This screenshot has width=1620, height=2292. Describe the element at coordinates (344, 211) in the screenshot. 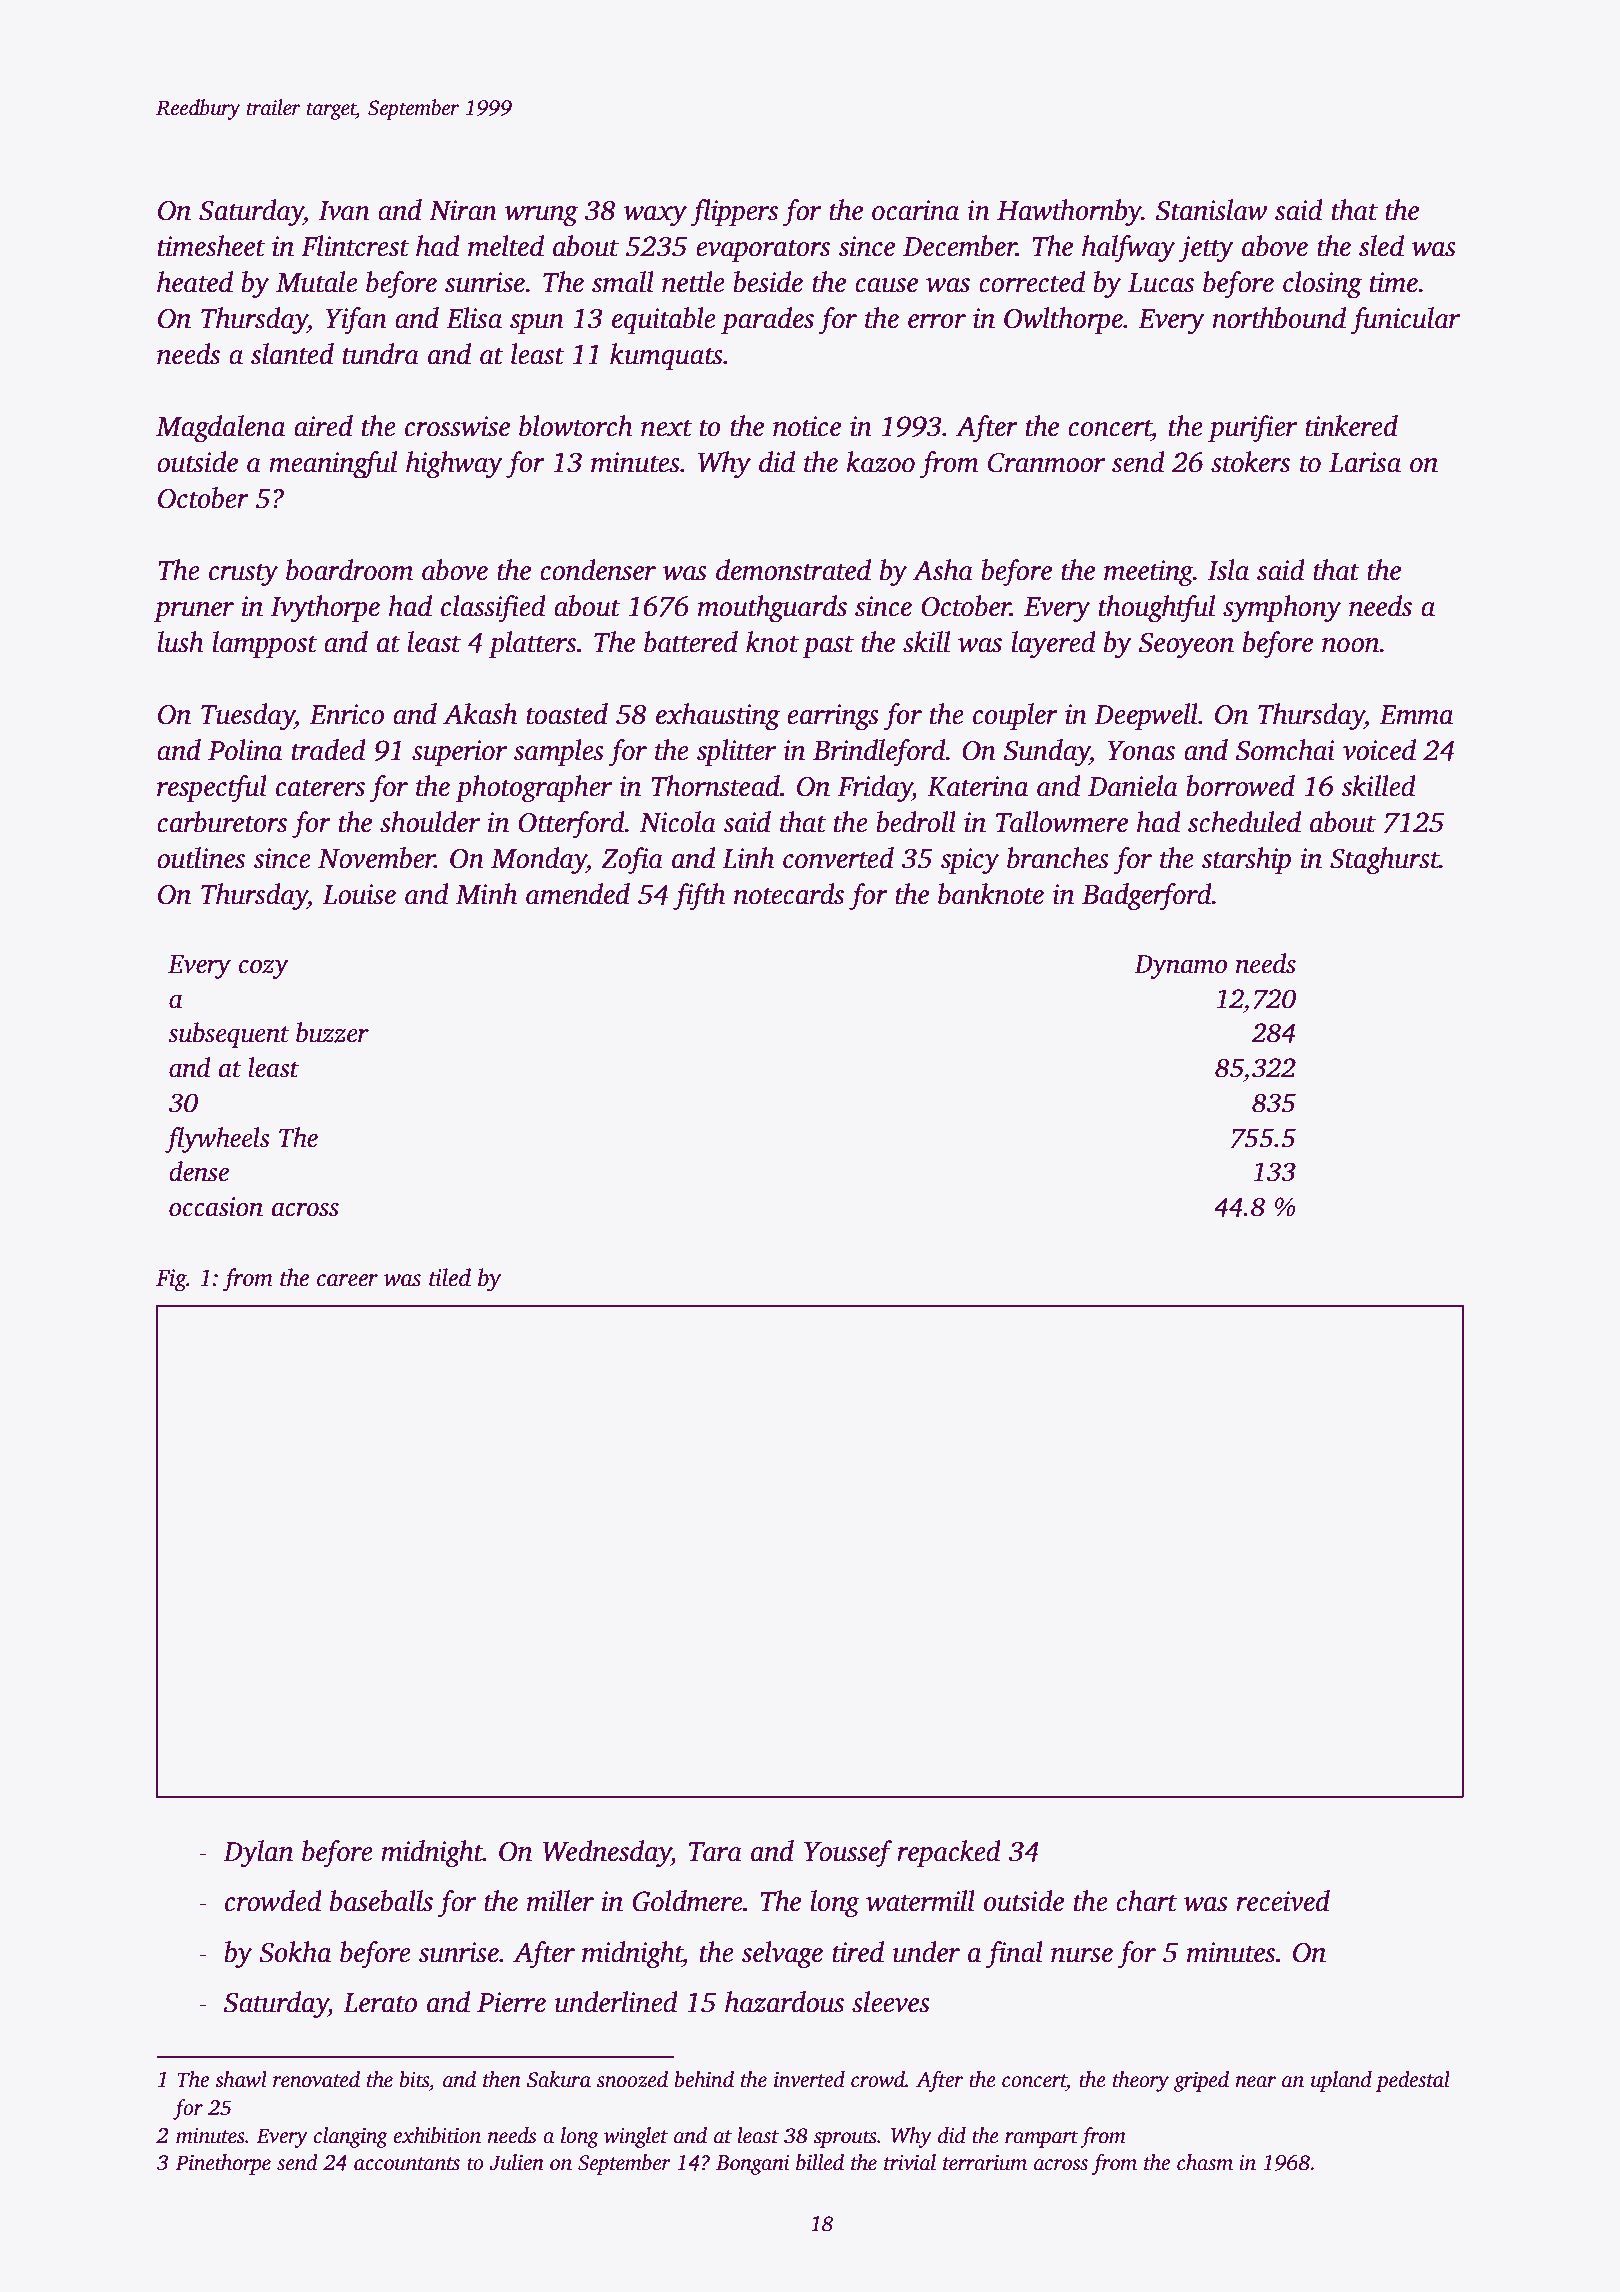

I see `Ivan` at that location.
